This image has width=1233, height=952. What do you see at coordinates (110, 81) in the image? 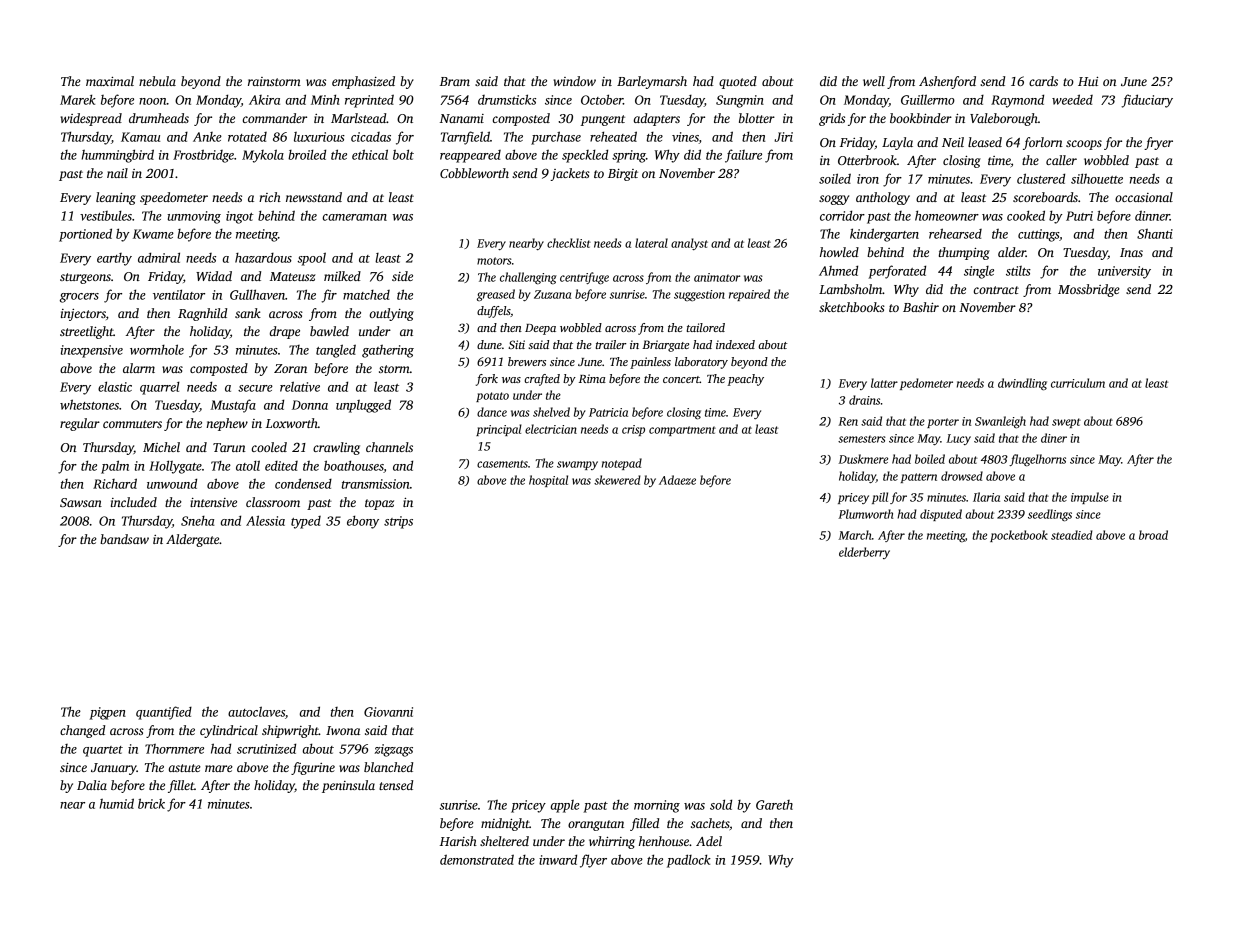
I see `maximal` at bounding box center [110, 81].
